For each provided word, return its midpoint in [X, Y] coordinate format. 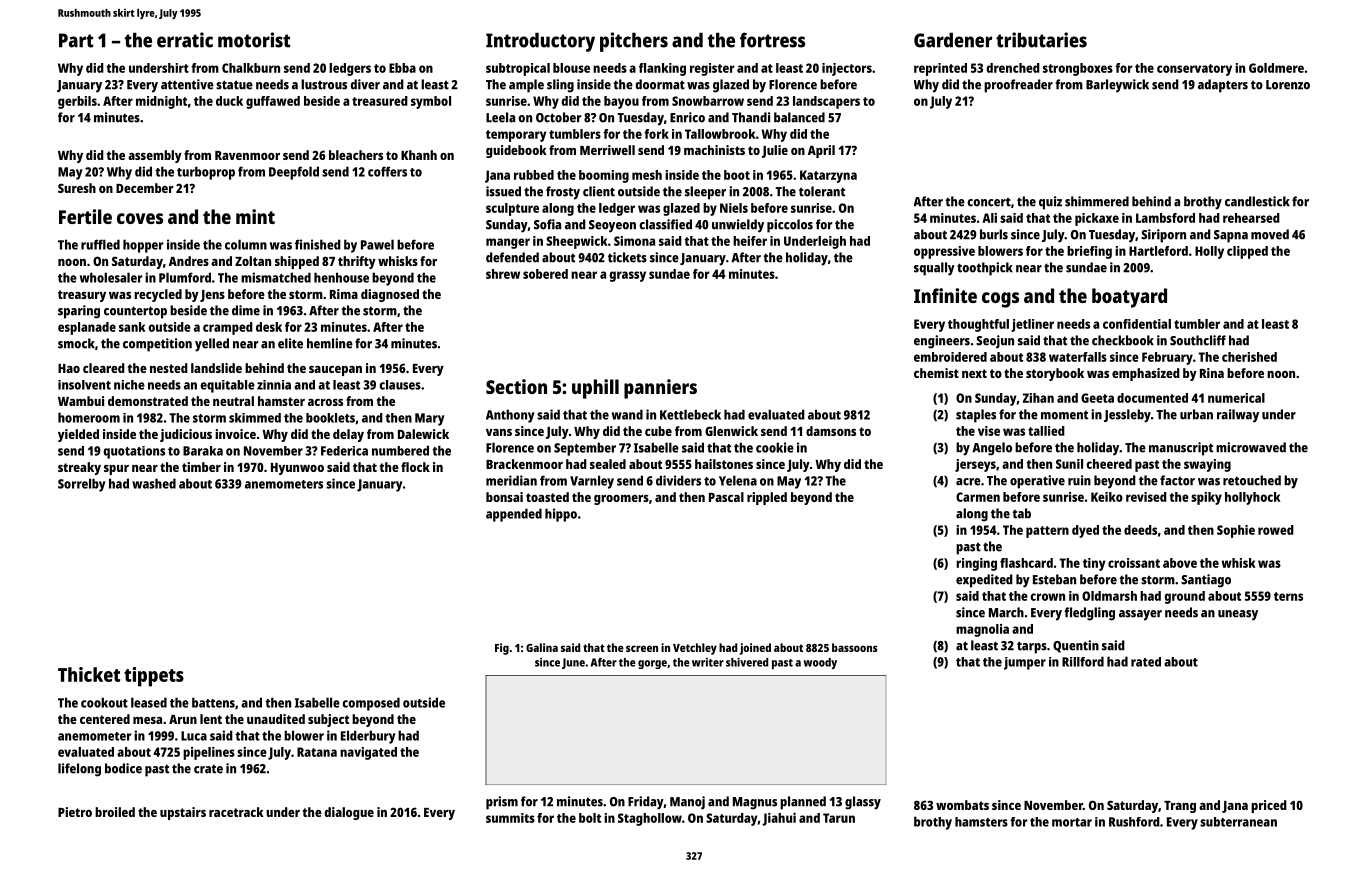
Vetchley [695, 649]
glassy [863, 803]
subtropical [518, 69]
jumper [1025, 663]
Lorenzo [1288, 85]
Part [76, 40]
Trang [1180, 807]
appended [514, 515]
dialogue [349, 813]
